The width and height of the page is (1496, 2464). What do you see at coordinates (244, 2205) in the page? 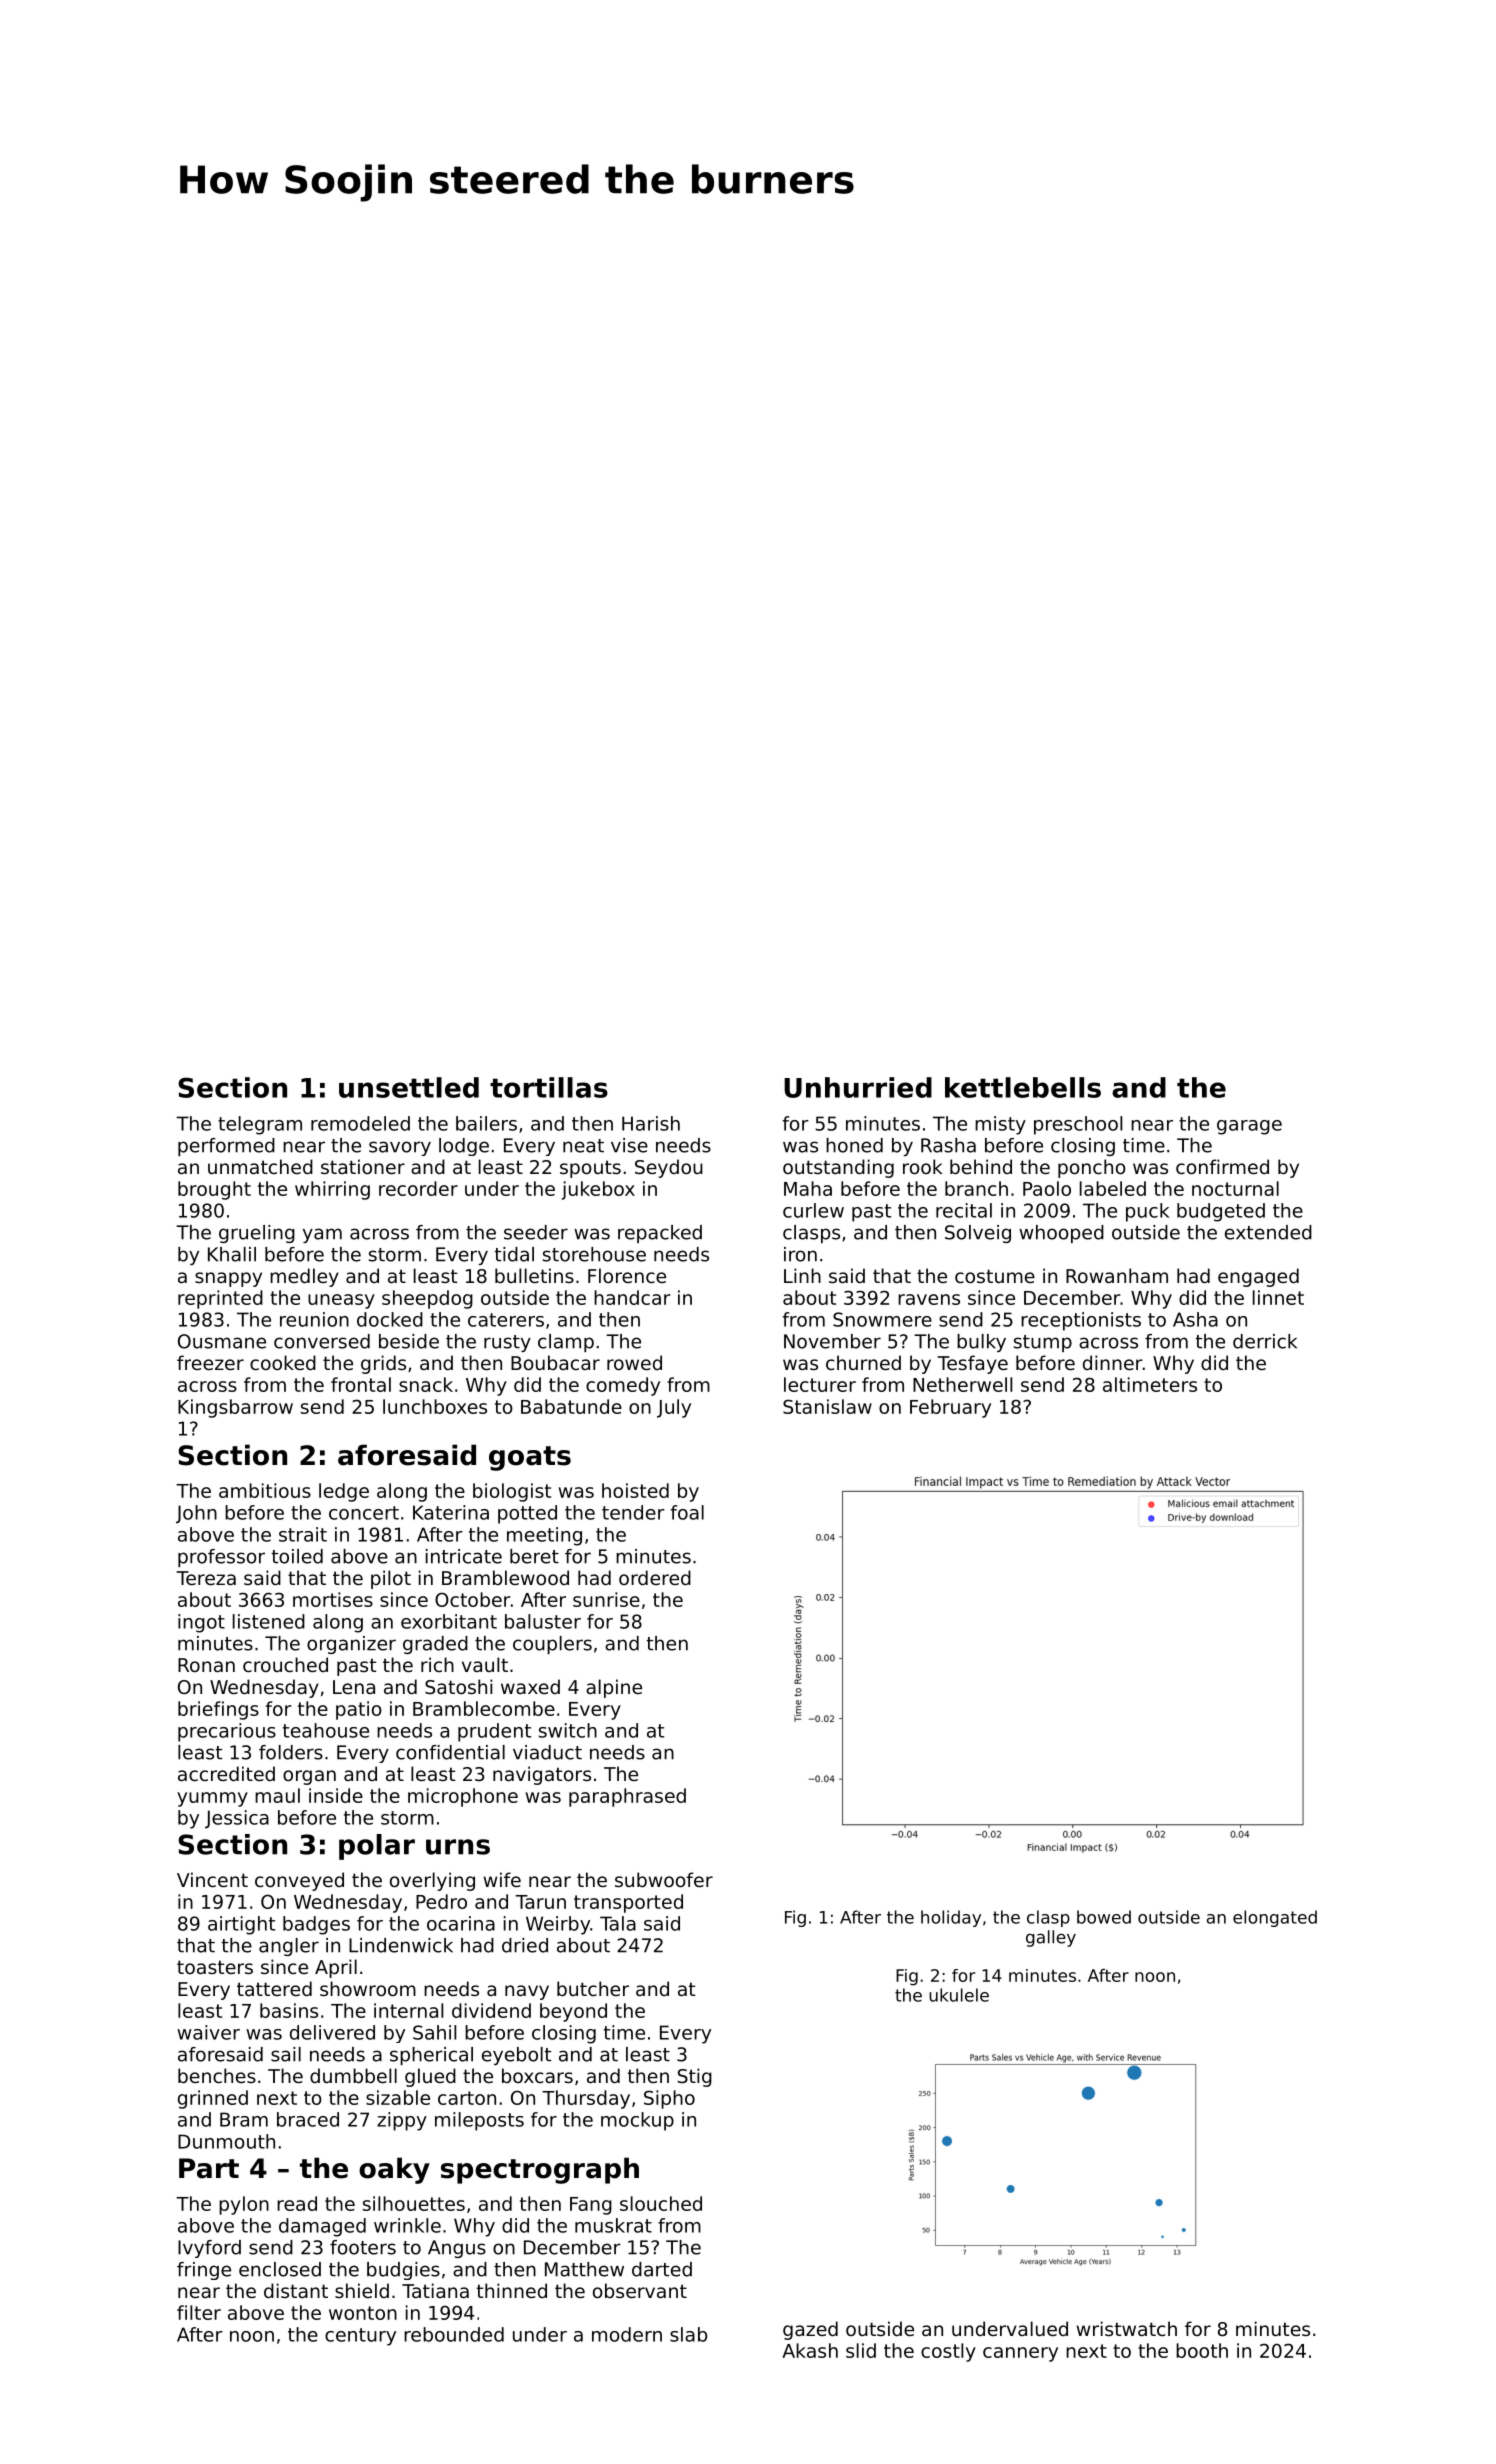
I see `pylon` at bounding box center [244, 2205].
